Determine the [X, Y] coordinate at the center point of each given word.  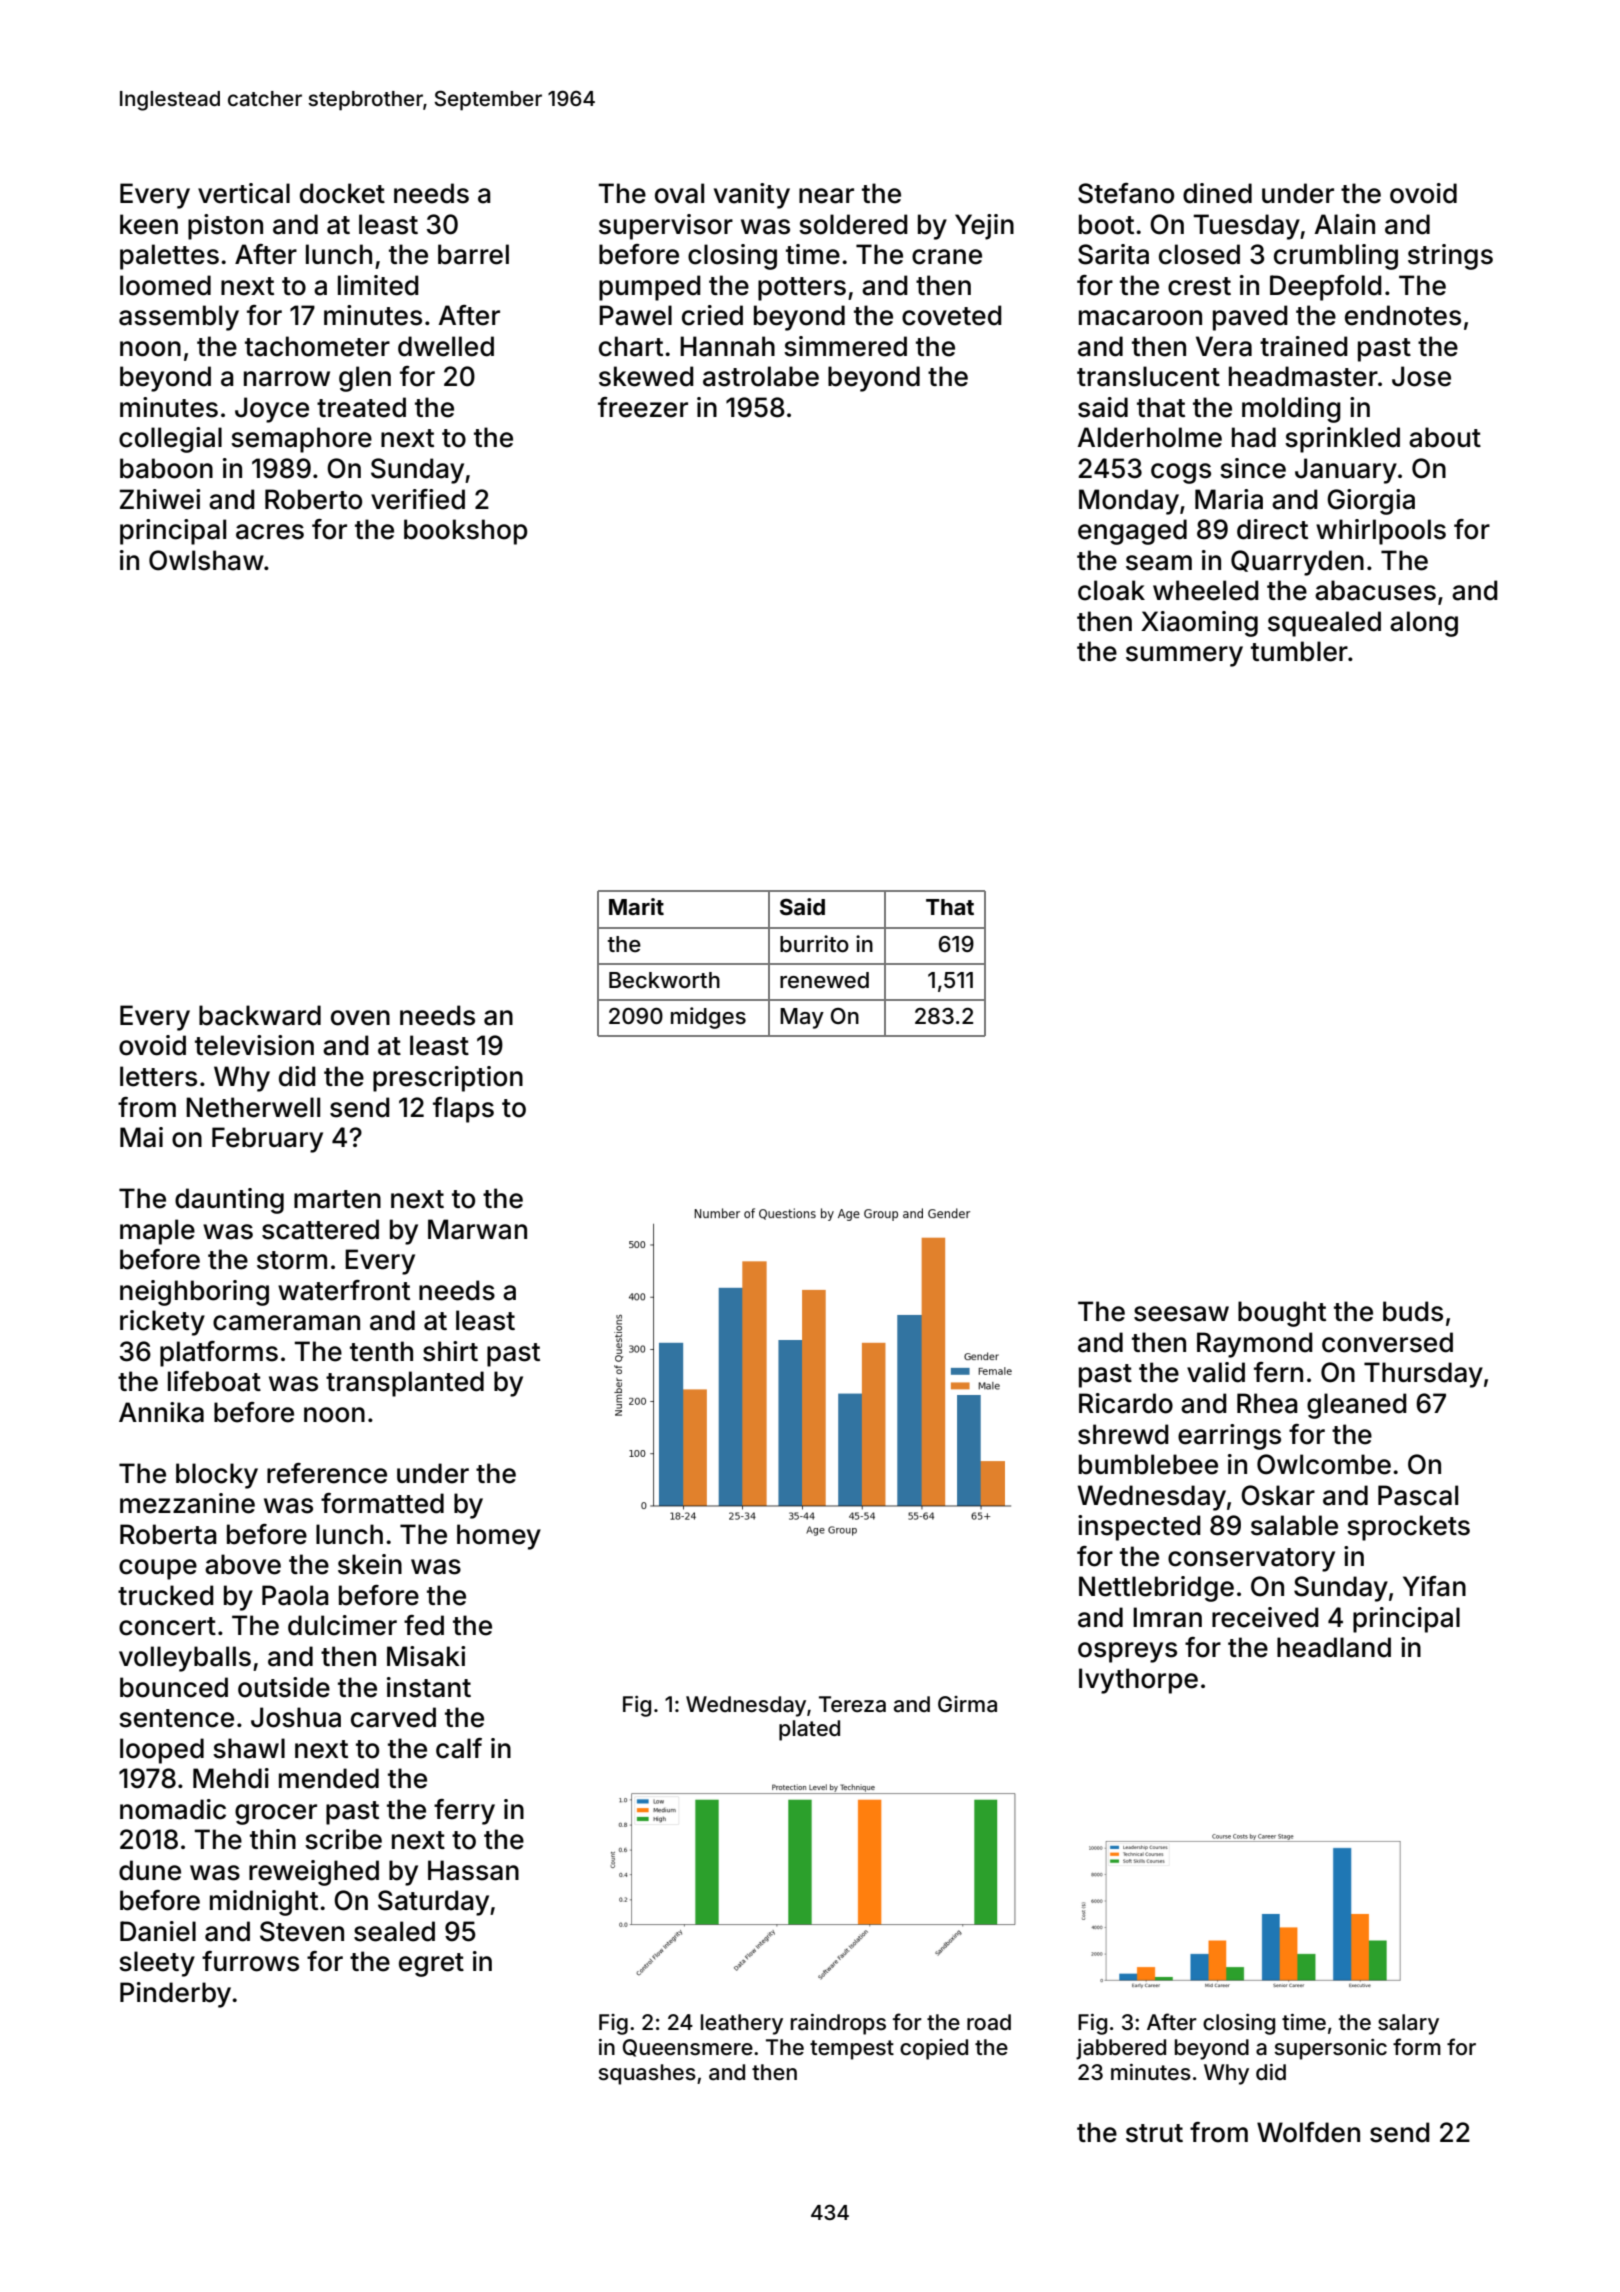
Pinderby [175, 1995]
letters [158, 1076]
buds [1413, 1311]
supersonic [1330, 2049]
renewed [824, 980]
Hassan [473, 1870]
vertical [244, 193]
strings [1450, 257]
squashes [647, 2074]
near [826, 196]
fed [424, 1625]
